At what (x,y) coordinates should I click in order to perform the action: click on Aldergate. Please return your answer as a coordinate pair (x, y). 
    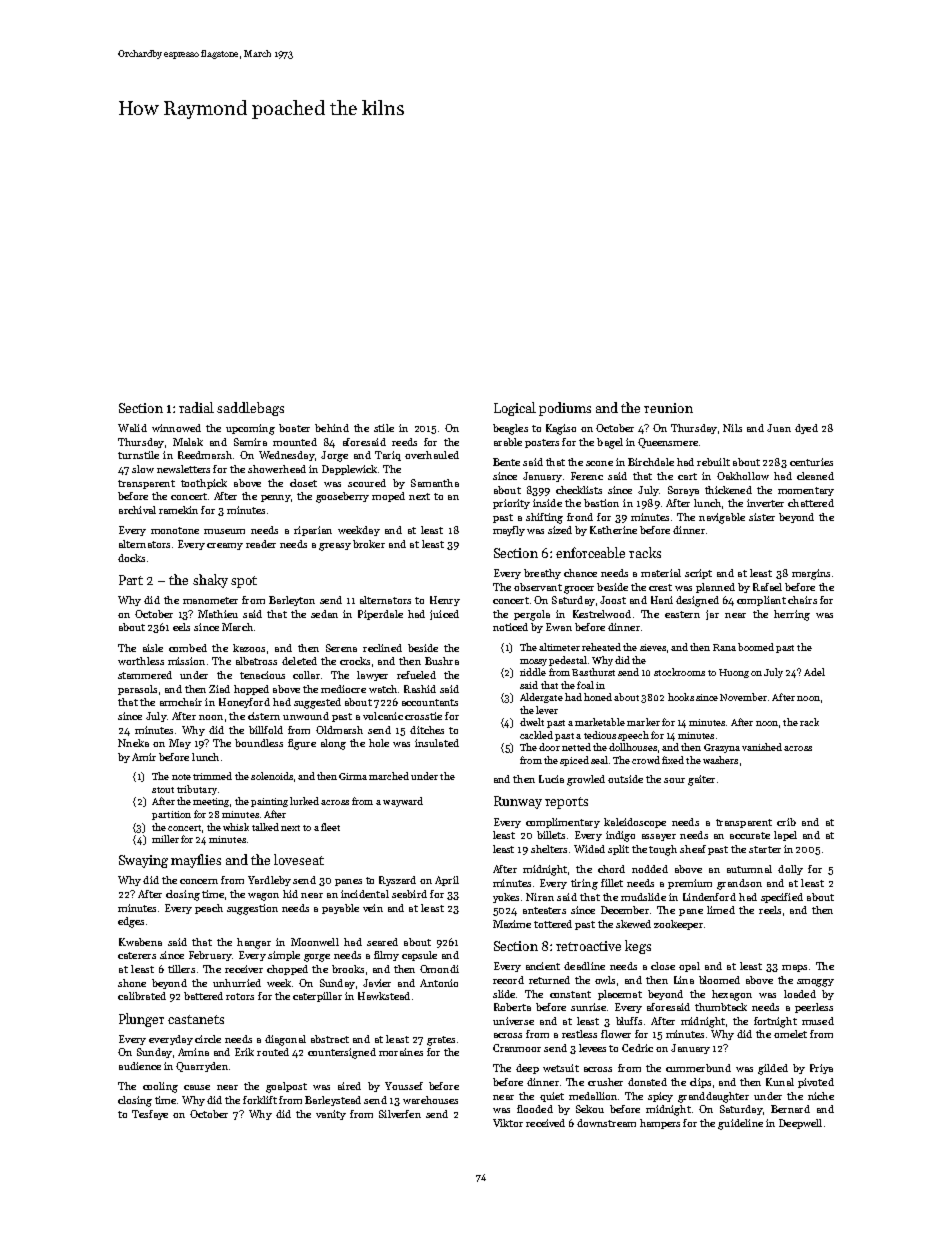
    Looking at the image, I should click on (541, 698).
